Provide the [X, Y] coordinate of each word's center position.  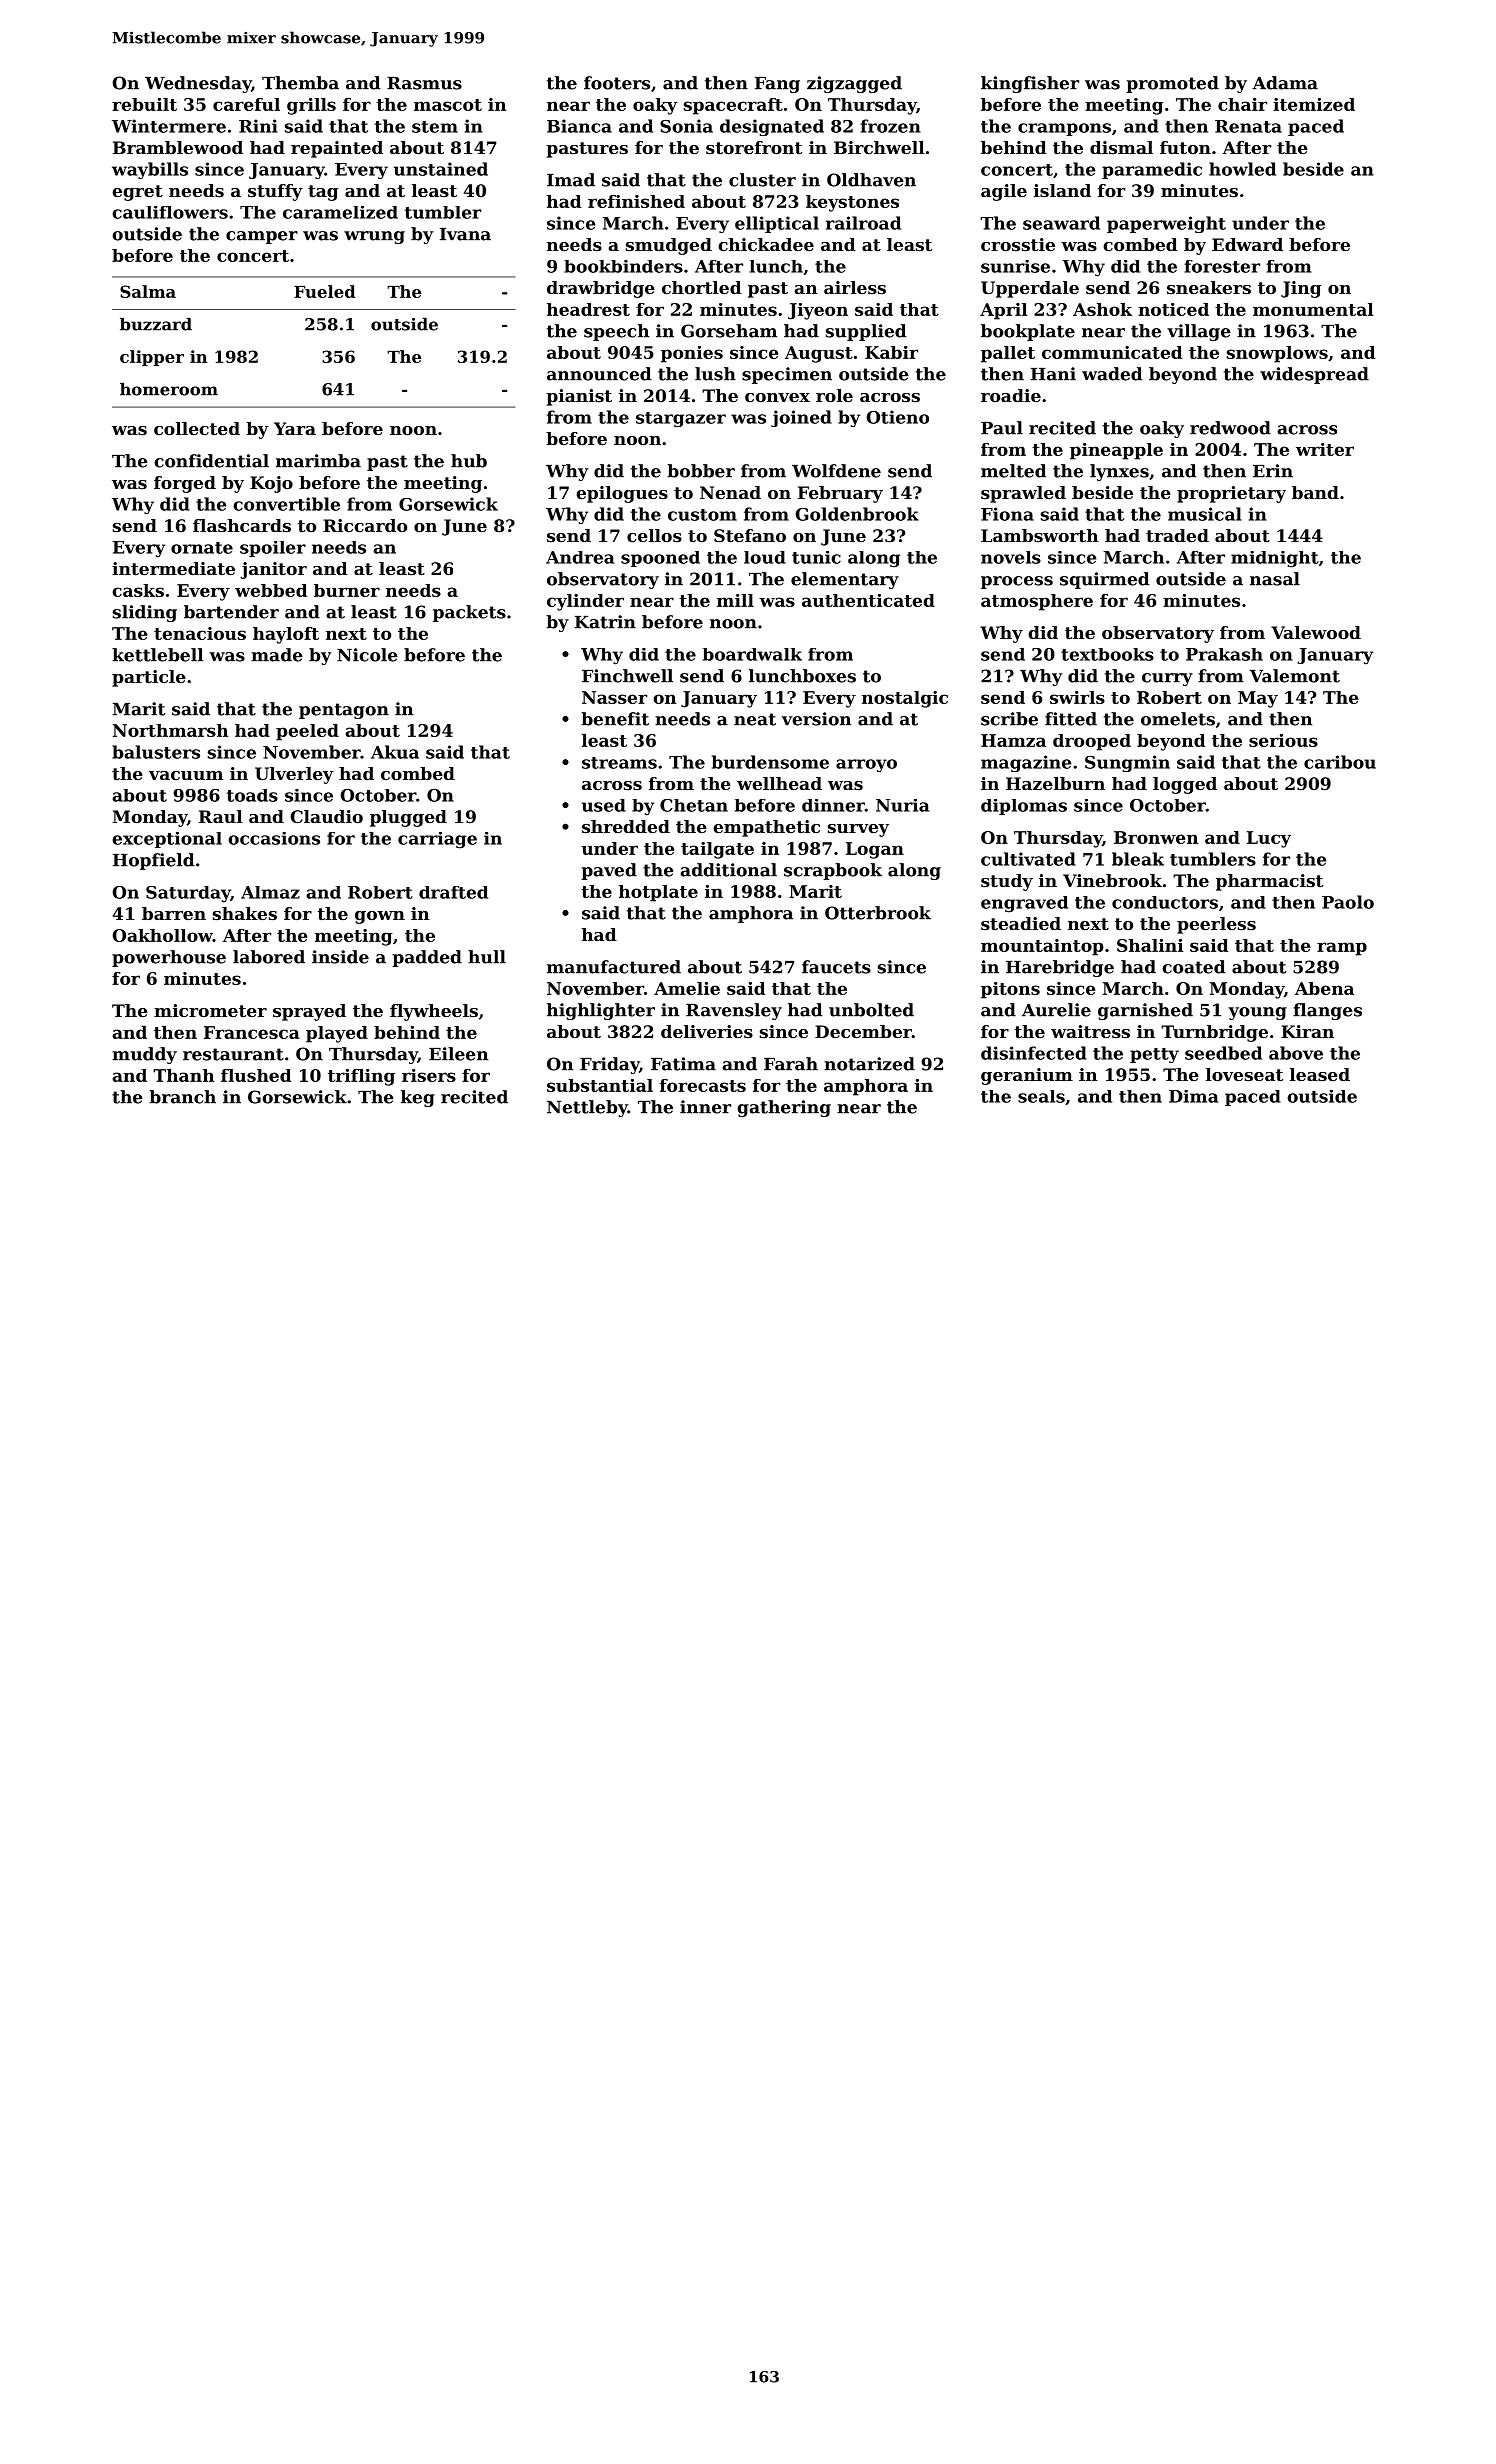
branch [182, 1097]
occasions [274, 838]
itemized [1314, 104]
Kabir [891, 352]
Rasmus [424, 83]
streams [619, 763]
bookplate [1028, 332]
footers [617, 83]
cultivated [1028, 859]
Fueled [325, 291]
